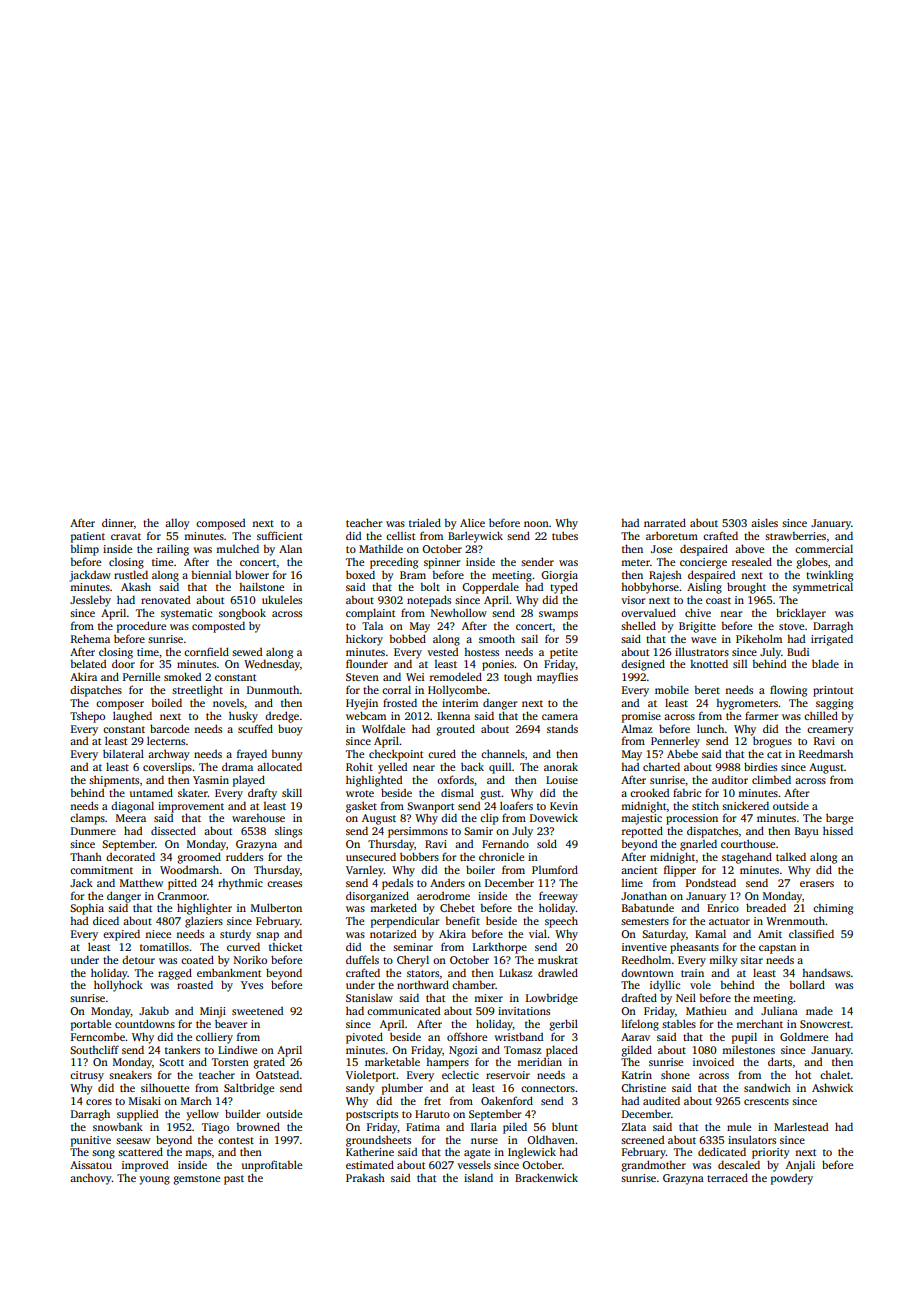  What do you see at coordinates (641, 717) in the image?
I see `promise` at bounding box center [641, 717].
